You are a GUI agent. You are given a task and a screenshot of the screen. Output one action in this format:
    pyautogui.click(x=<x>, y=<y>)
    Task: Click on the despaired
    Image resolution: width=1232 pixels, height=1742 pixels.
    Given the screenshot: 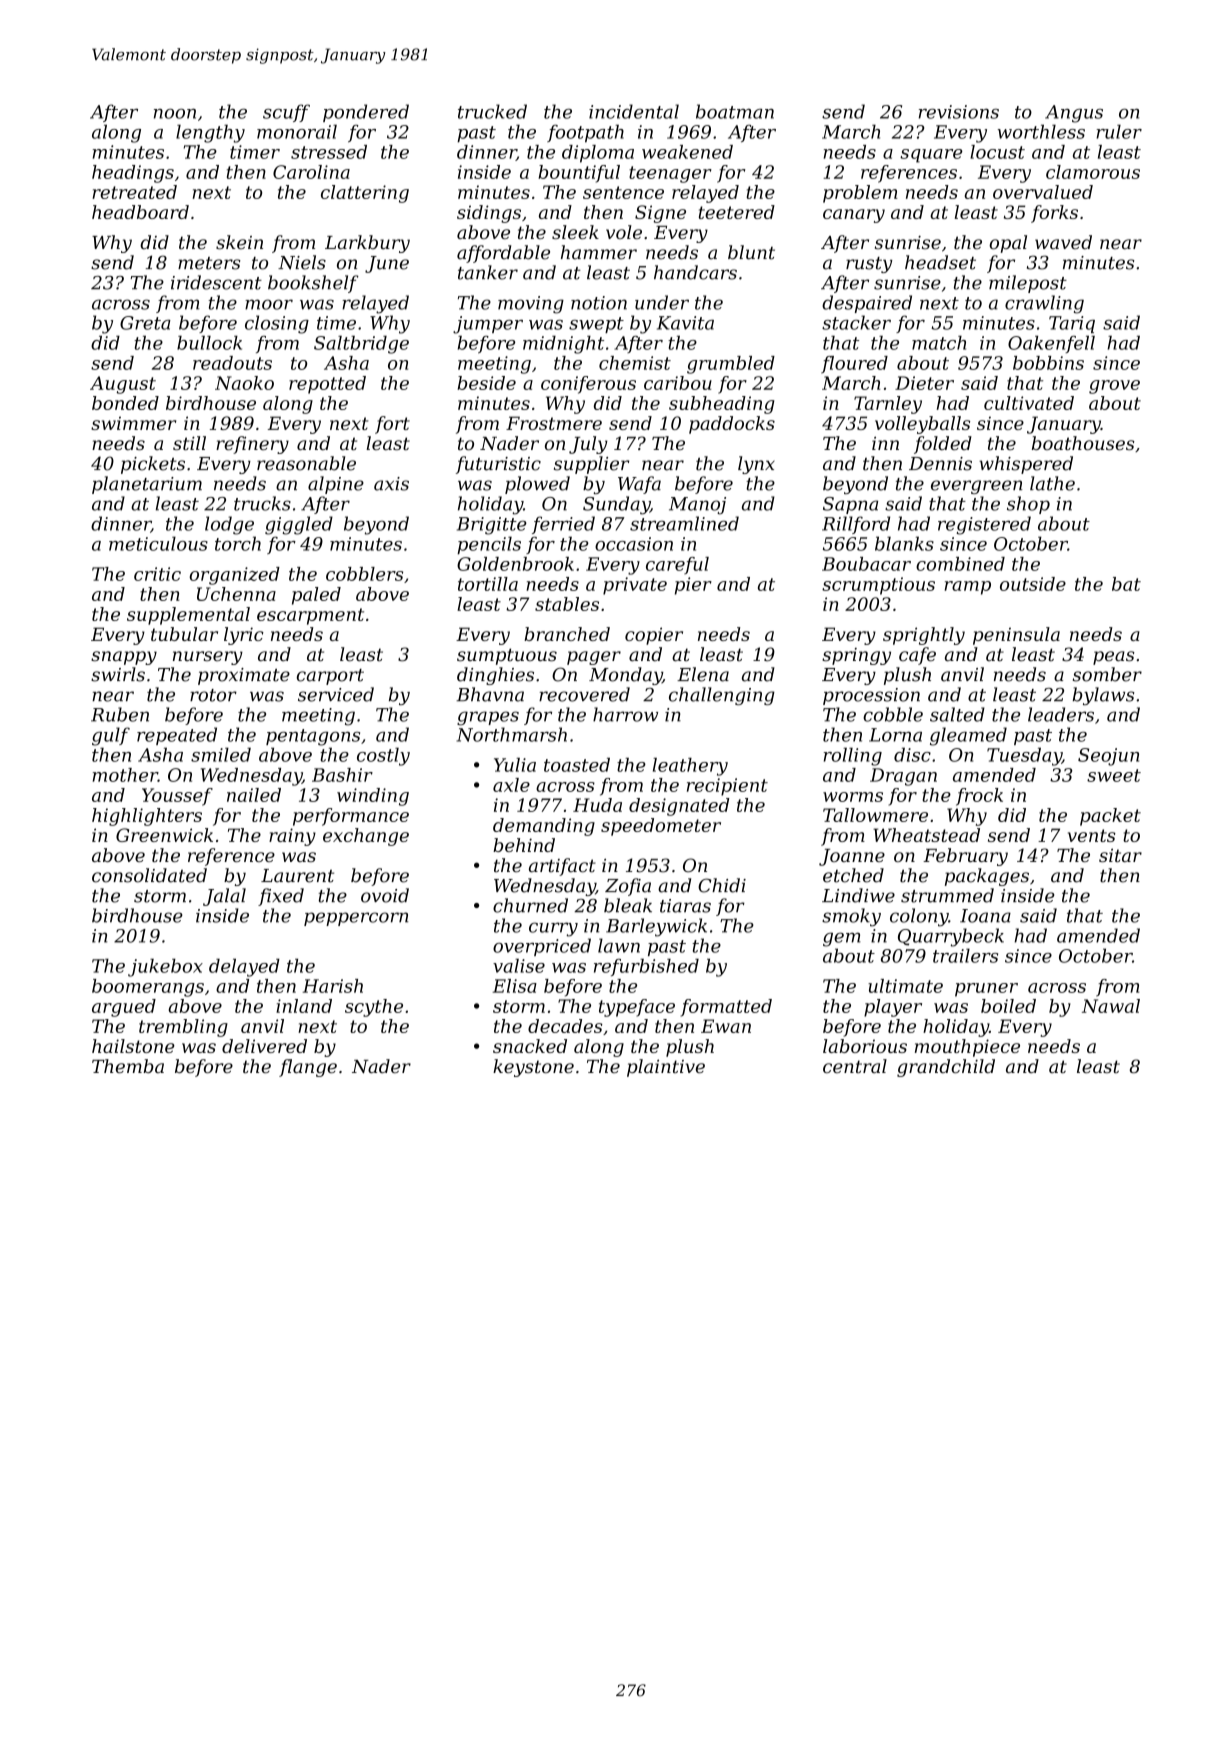 What is the action you would take?
    pyautogui.click(x=867, y=304)
